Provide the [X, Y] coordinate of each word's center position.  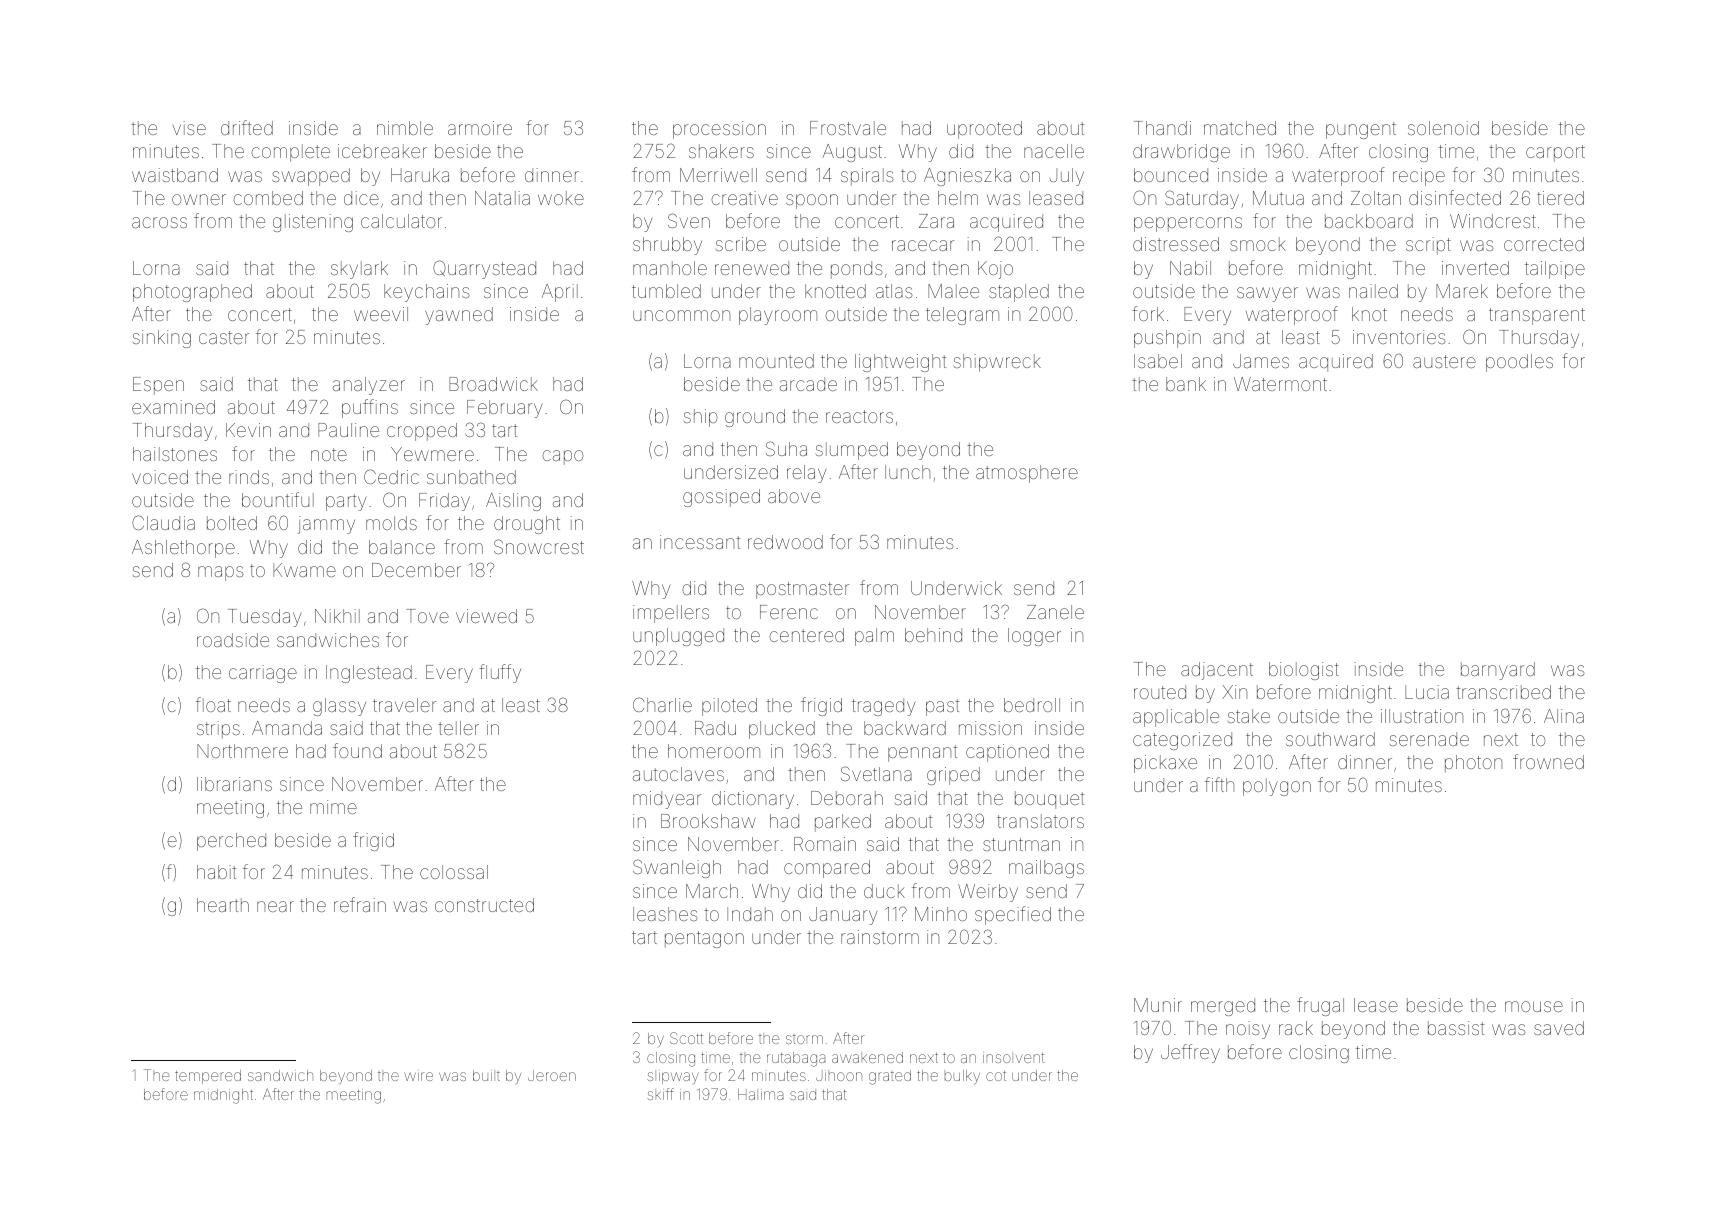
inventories [1399, 337]
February [505, 409]
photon [1473, 764]
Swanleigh [677, 868]
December [416, 570]
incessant [700, 542]
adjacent [1217, 671]
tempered [208, 1077]
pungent [1361, 130]
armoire [480, 128]
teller [458, 728]
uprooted [984, 130]
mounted [776, 361]
